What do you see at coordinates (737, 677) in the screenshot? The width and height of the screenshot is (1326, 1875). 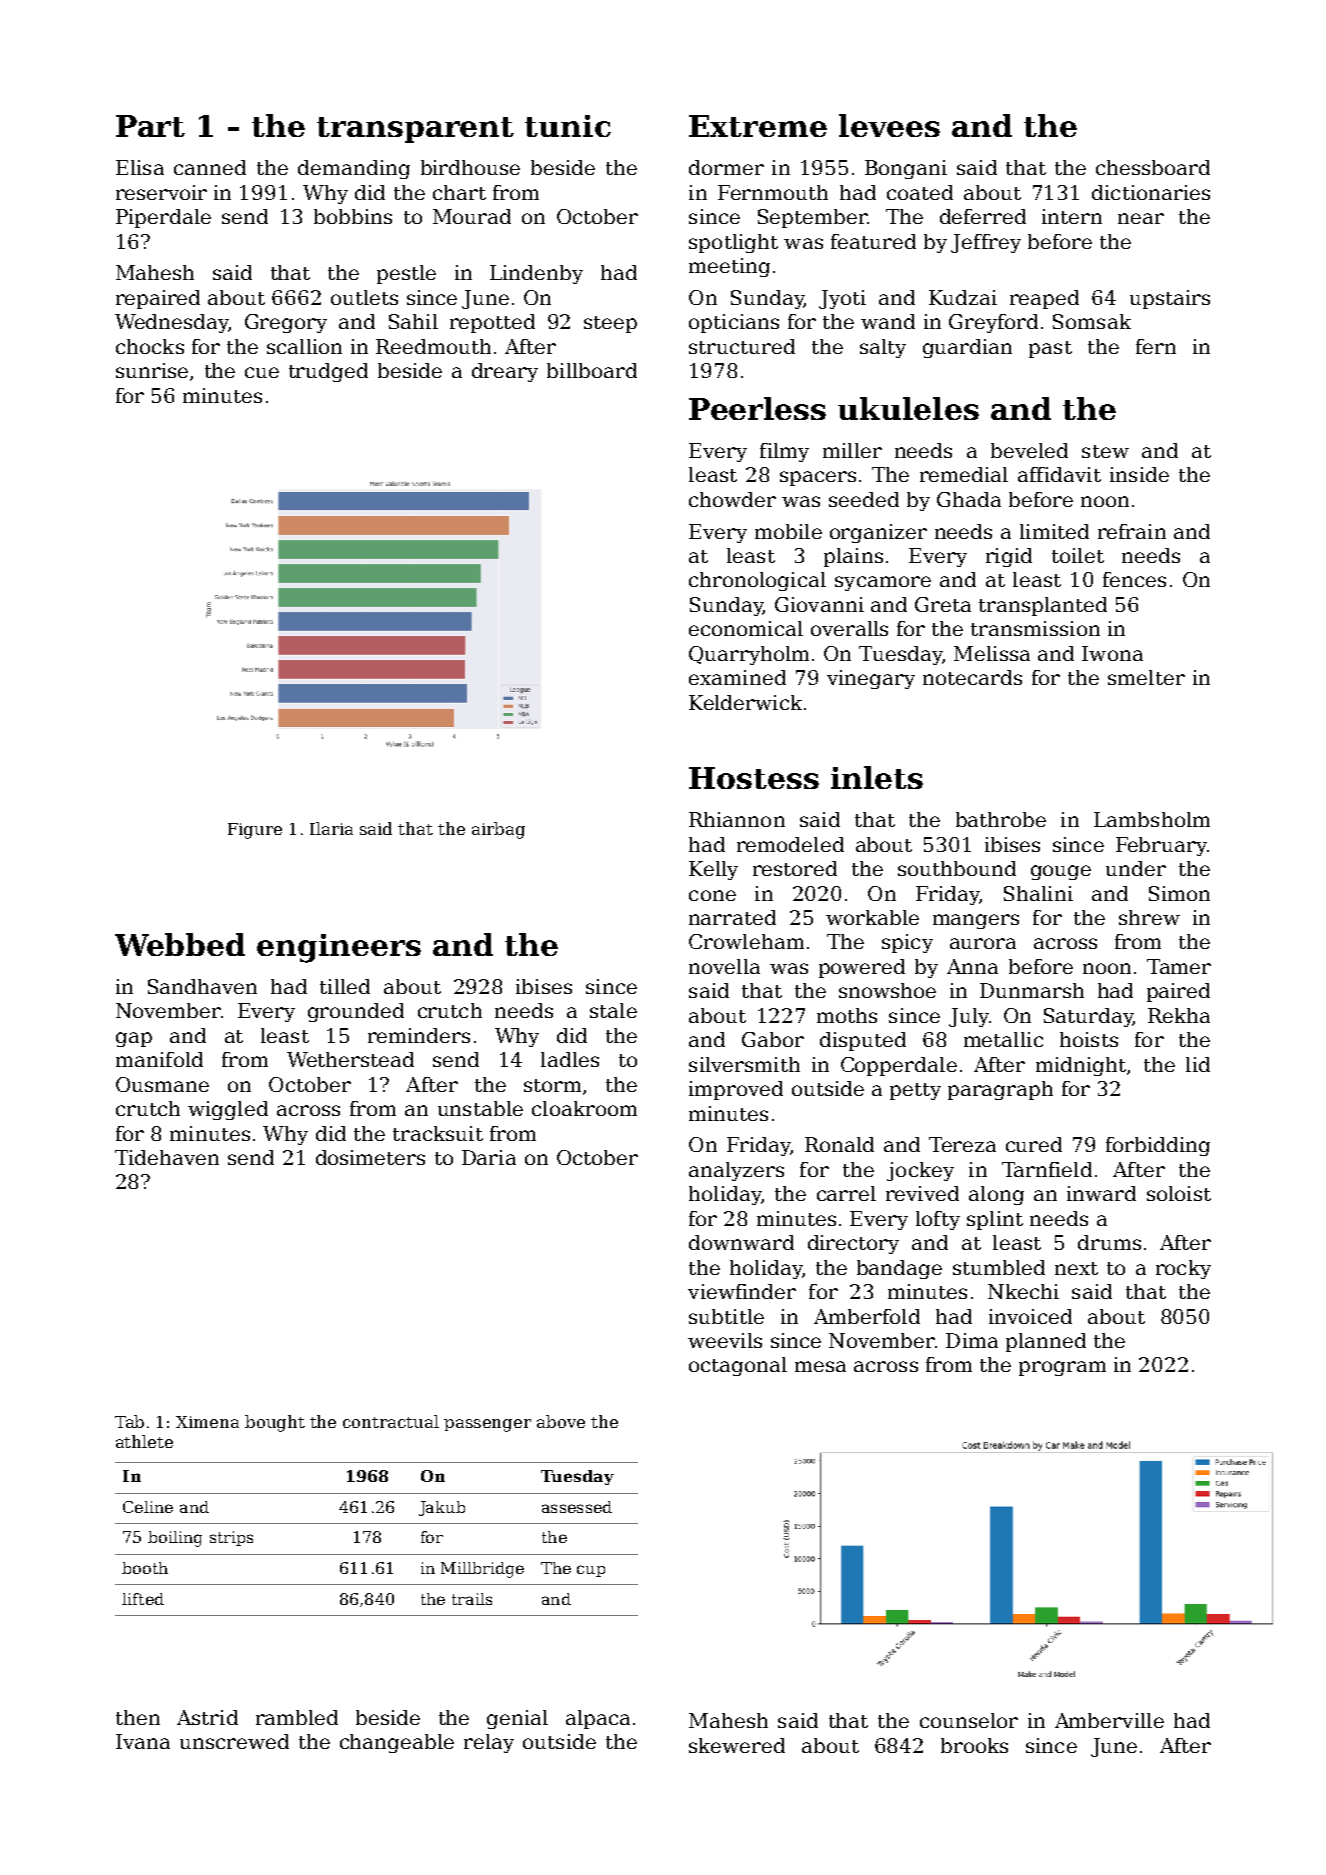 I see `examined` at bounding box center [737, 677].
